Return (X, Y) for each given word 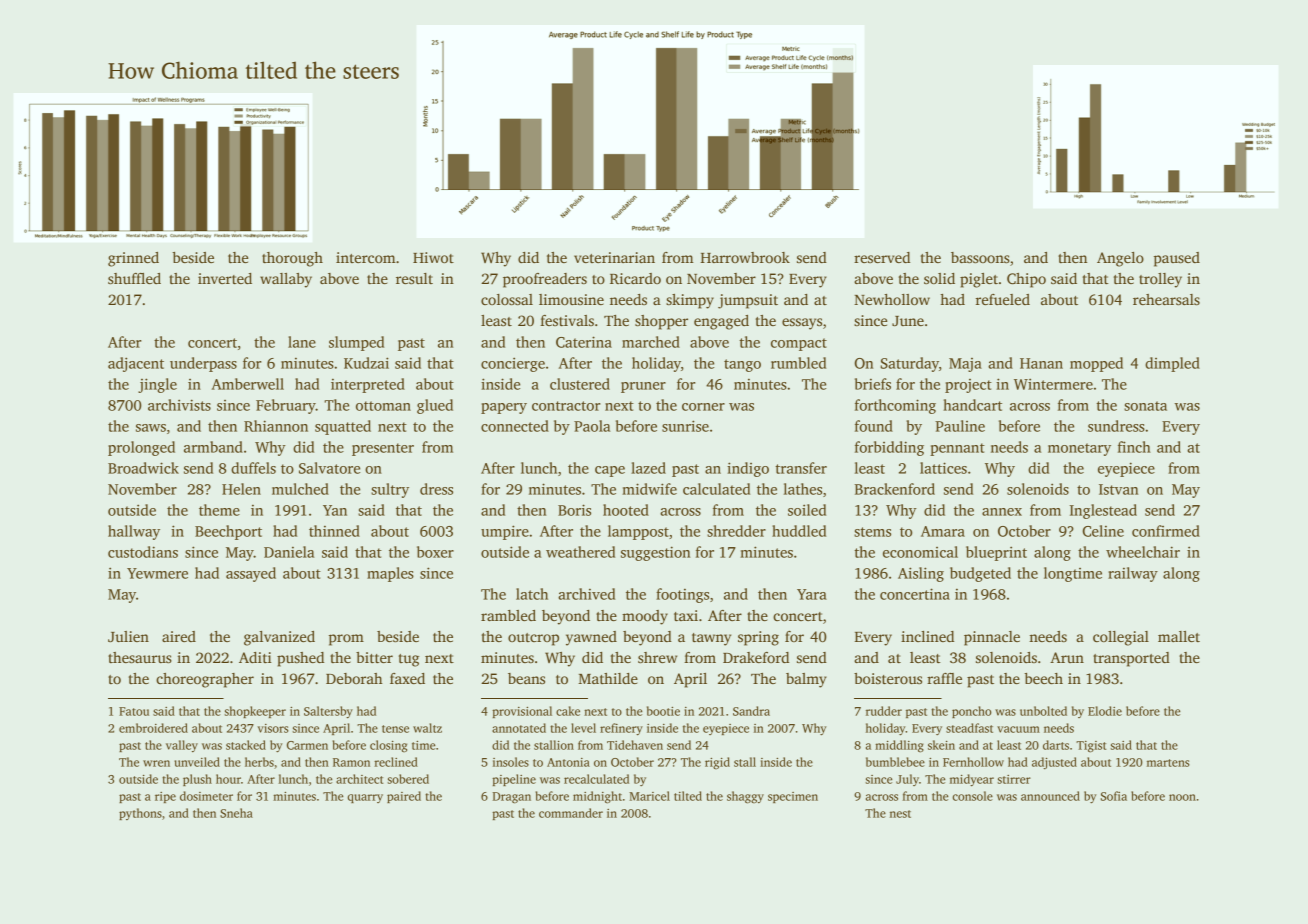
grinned (133, 259)
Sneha (236, 813)
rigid (717, 763)
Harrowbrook (745, 257)
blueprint (996, 553)
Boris (574, 510)
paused (1177, 259)
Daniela (289, 552)
